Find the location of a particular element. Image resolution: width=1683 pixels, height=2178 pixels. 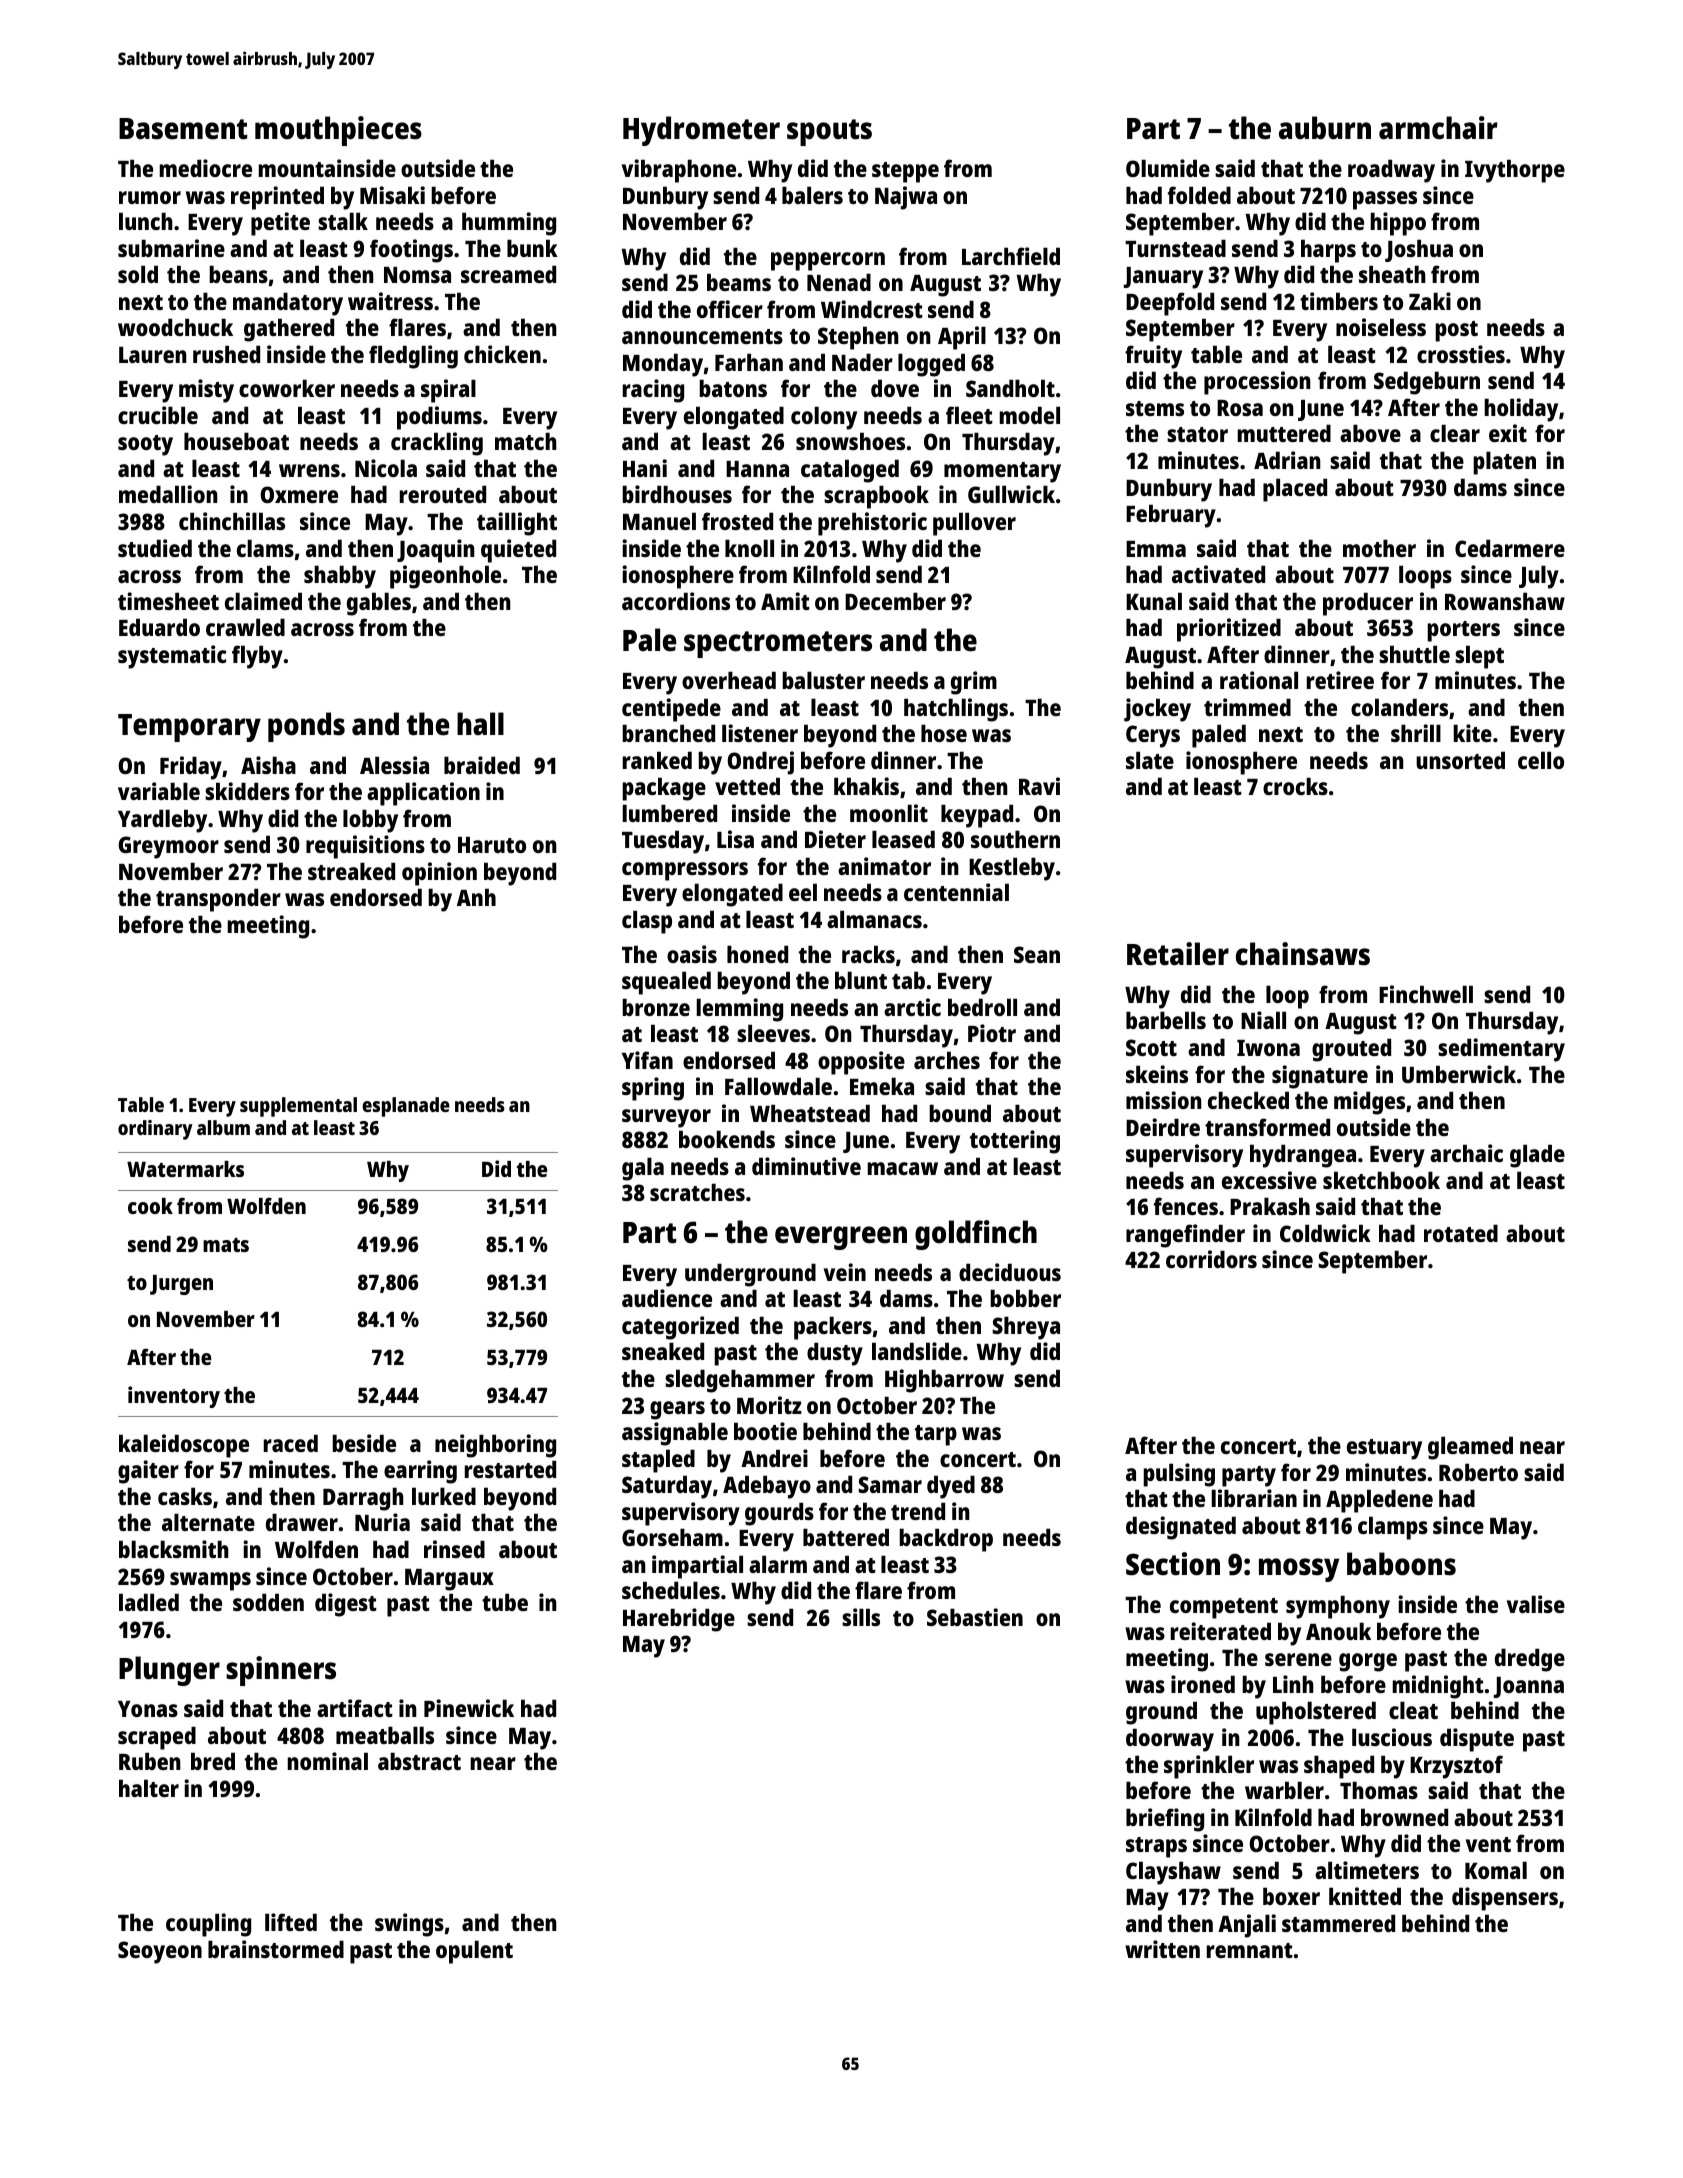

spouts is located at coordinates (829, 132).
